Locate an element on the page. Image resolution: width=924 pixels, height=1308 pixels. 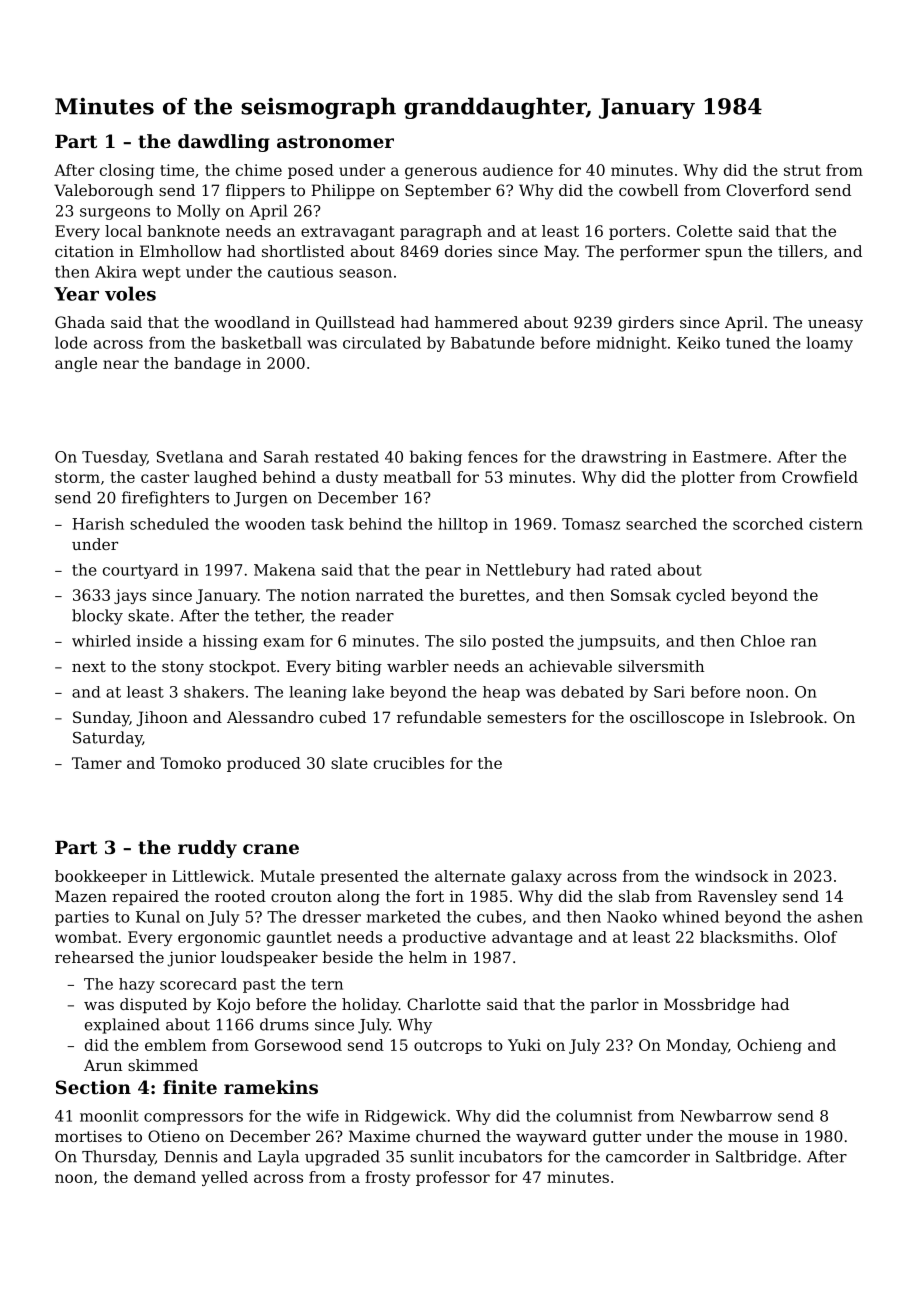
loamy is located at coordinates (829, 344).
